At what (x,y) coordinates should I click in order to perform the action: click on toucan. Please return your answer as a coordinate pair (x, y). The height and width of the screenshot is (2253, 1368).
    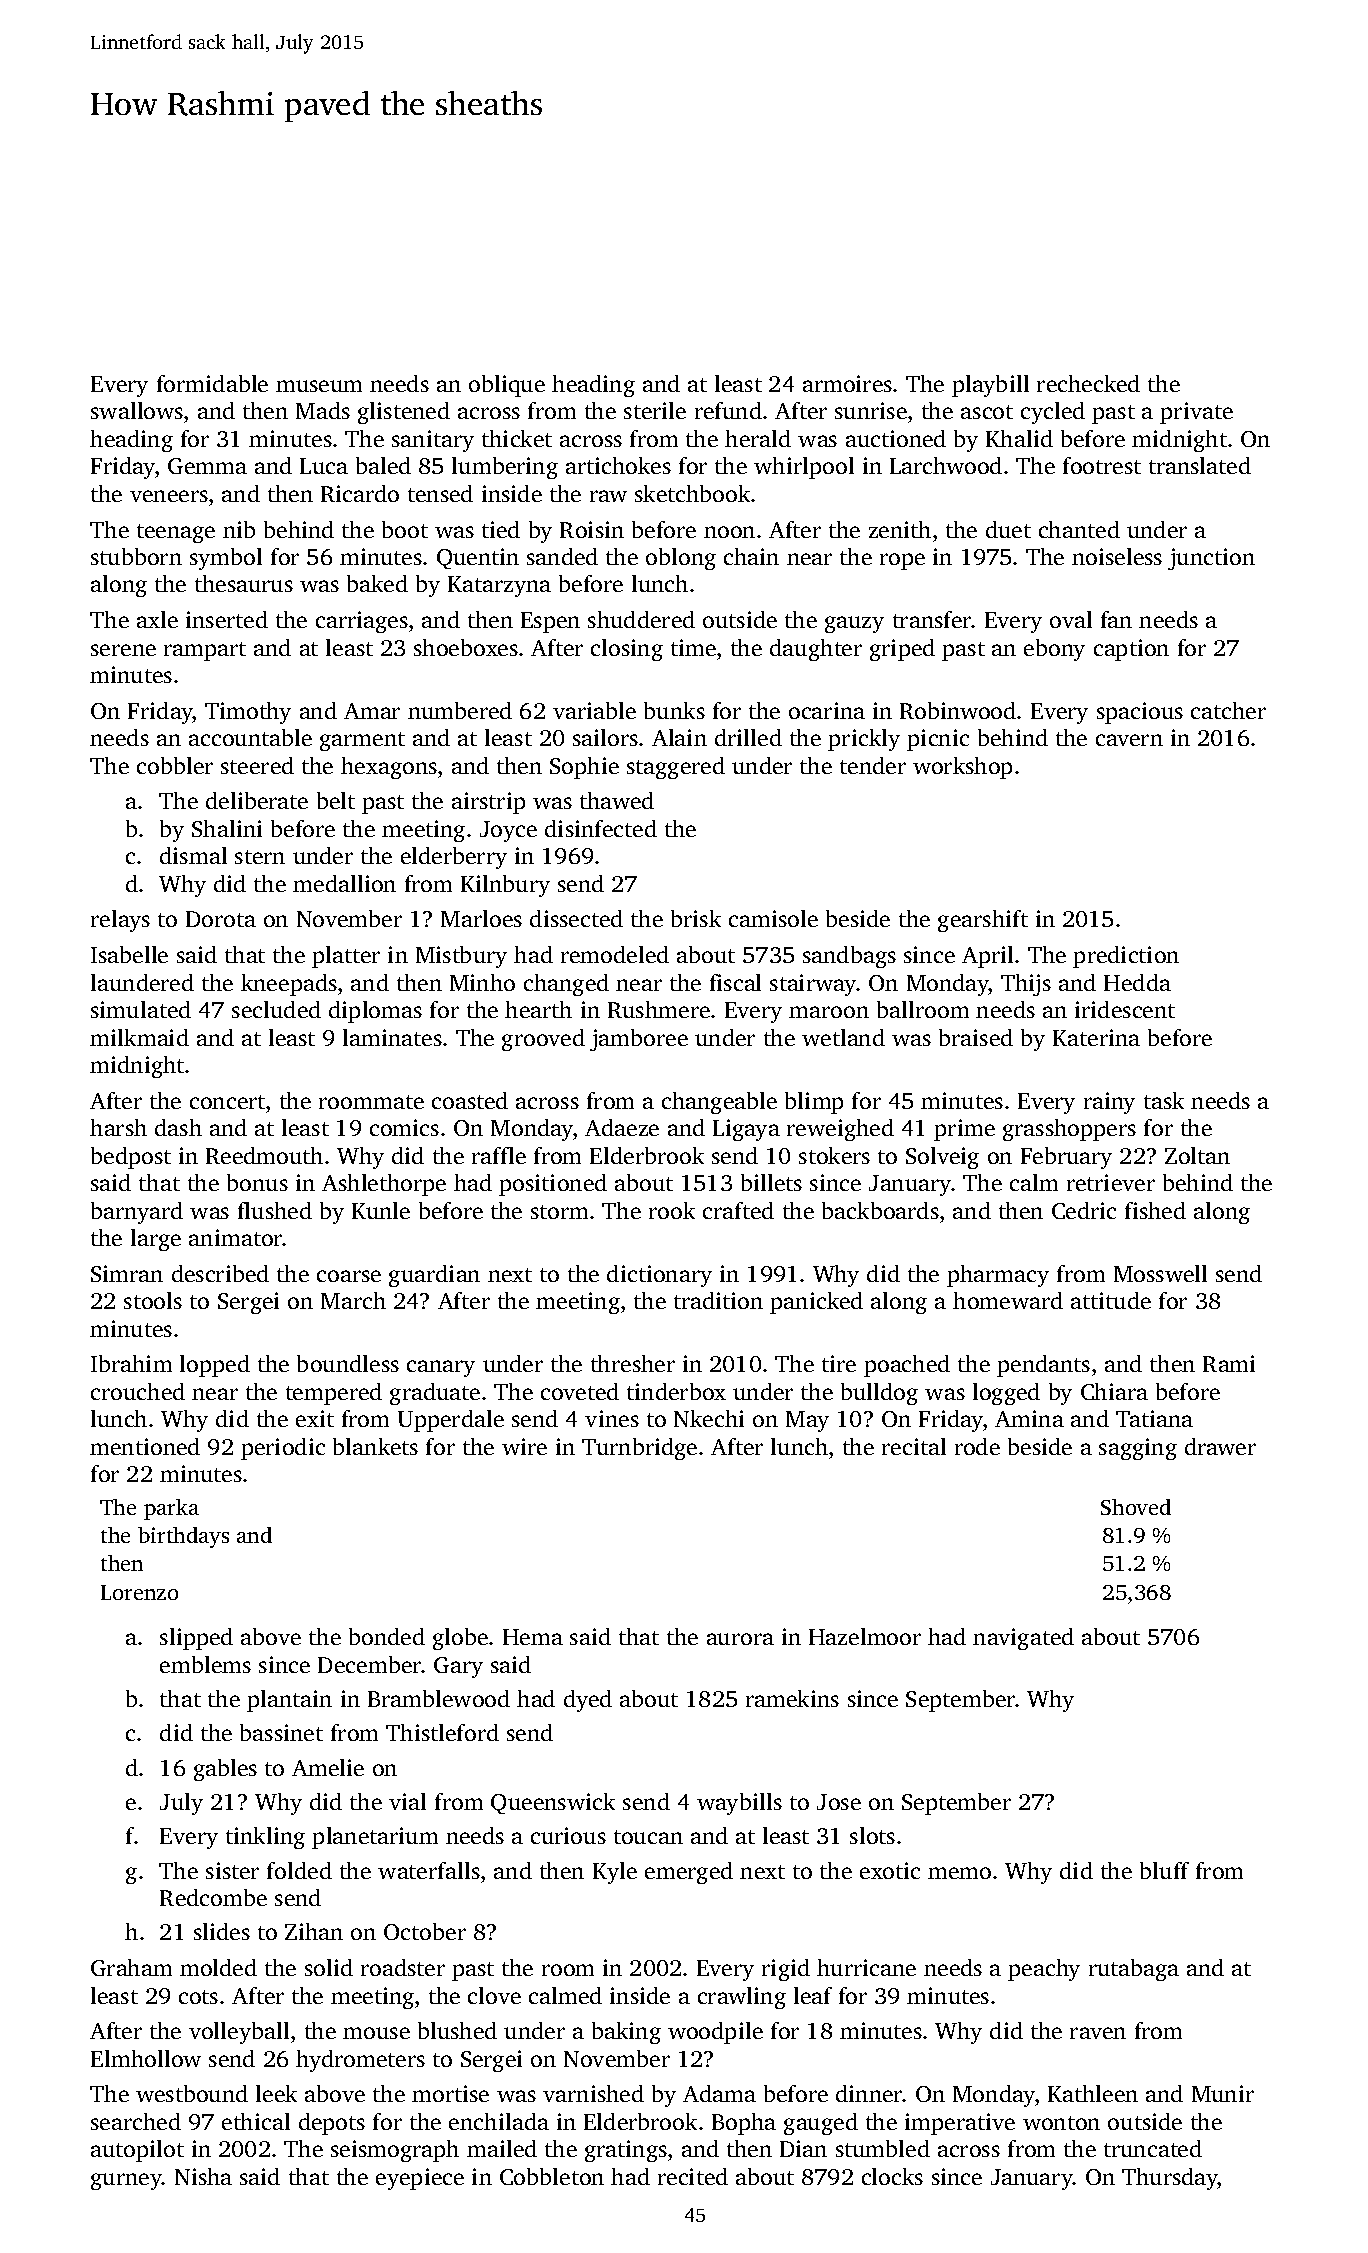
    Looking at the image, I should click on (648, 1837).
